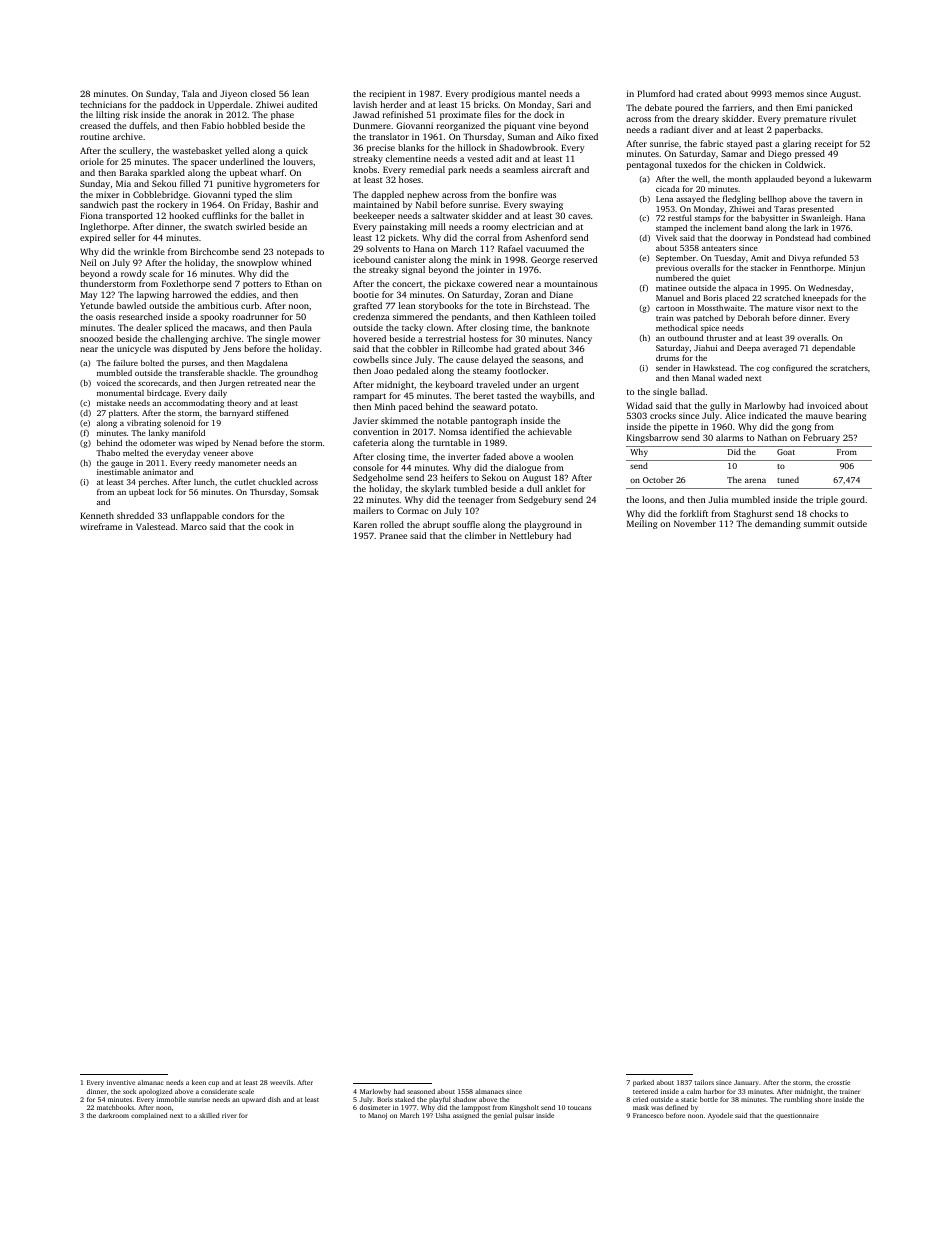 The image size is (952, 1233). I want to click on cook, so click(273, 526).
